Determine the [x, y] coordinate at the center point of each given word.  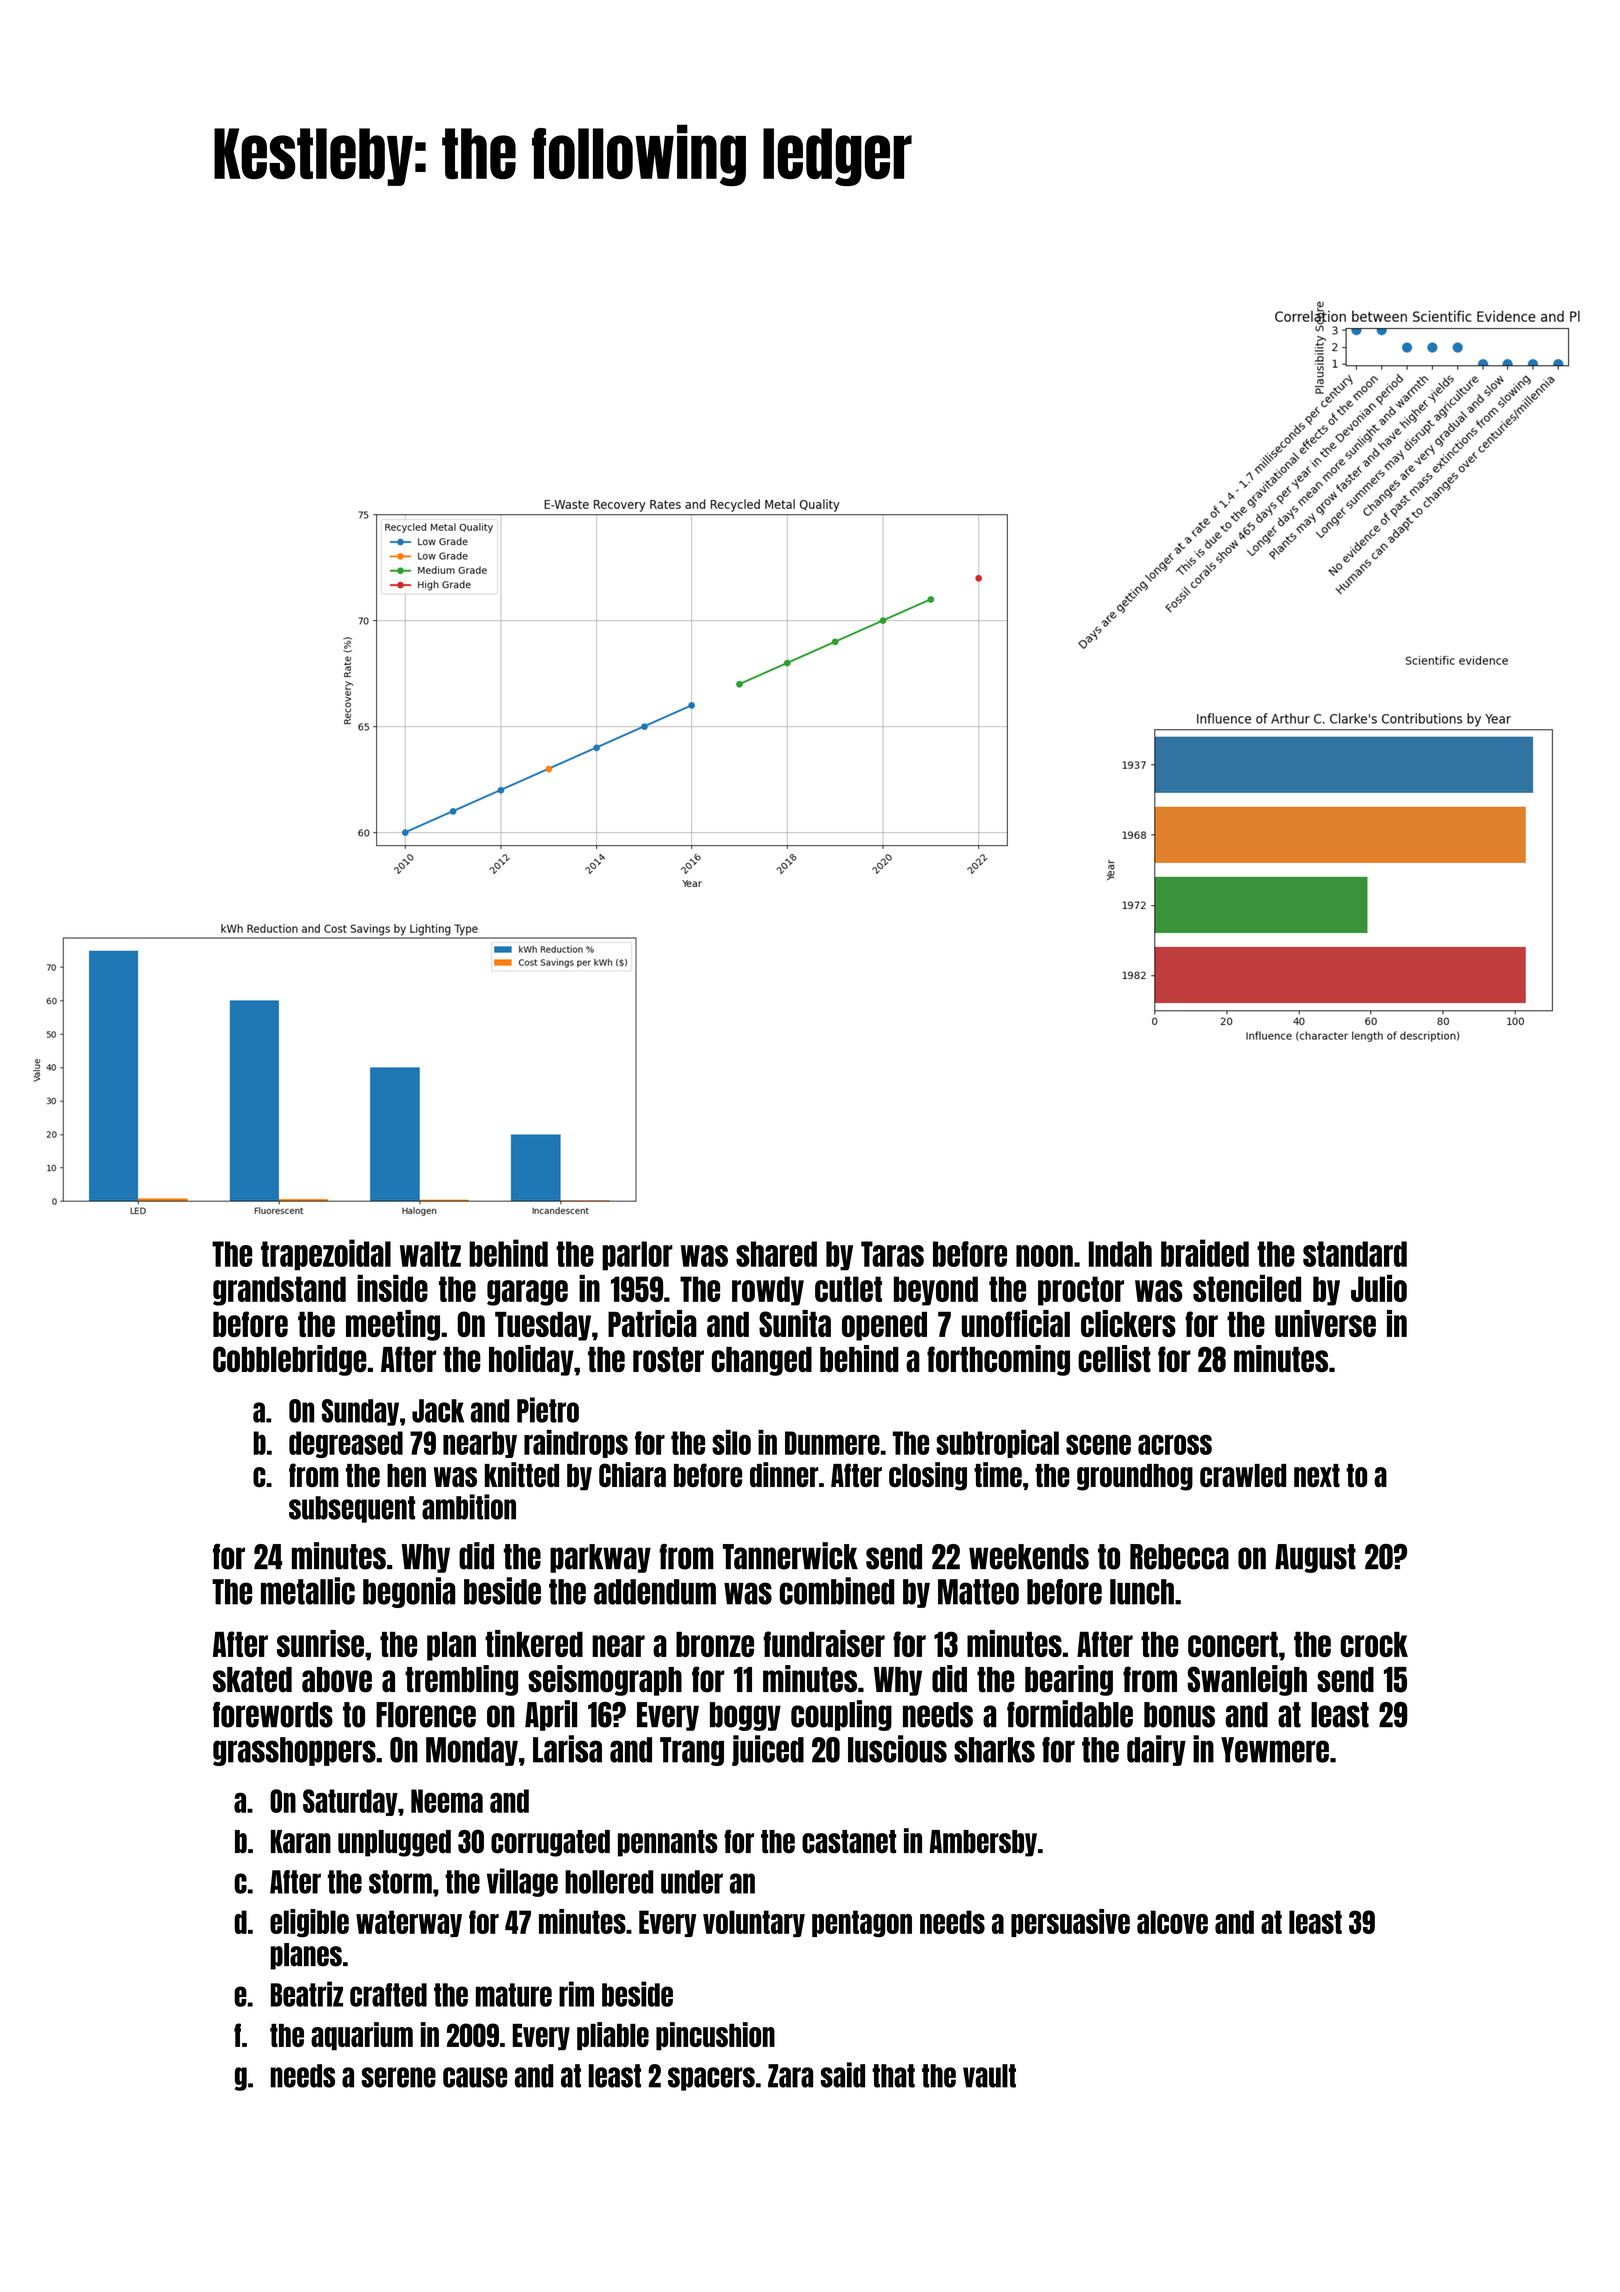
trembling [461, 1680]
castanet [849, 1842]
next [1317, 1475]
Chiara [632, 1474]
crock [1374, 1644]
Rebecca [1179, 1557]
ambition [469, 1507]
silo [731, 1442]
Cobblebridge [290, 1360]
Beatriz [307, 1994]
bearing [1069, 1680]
